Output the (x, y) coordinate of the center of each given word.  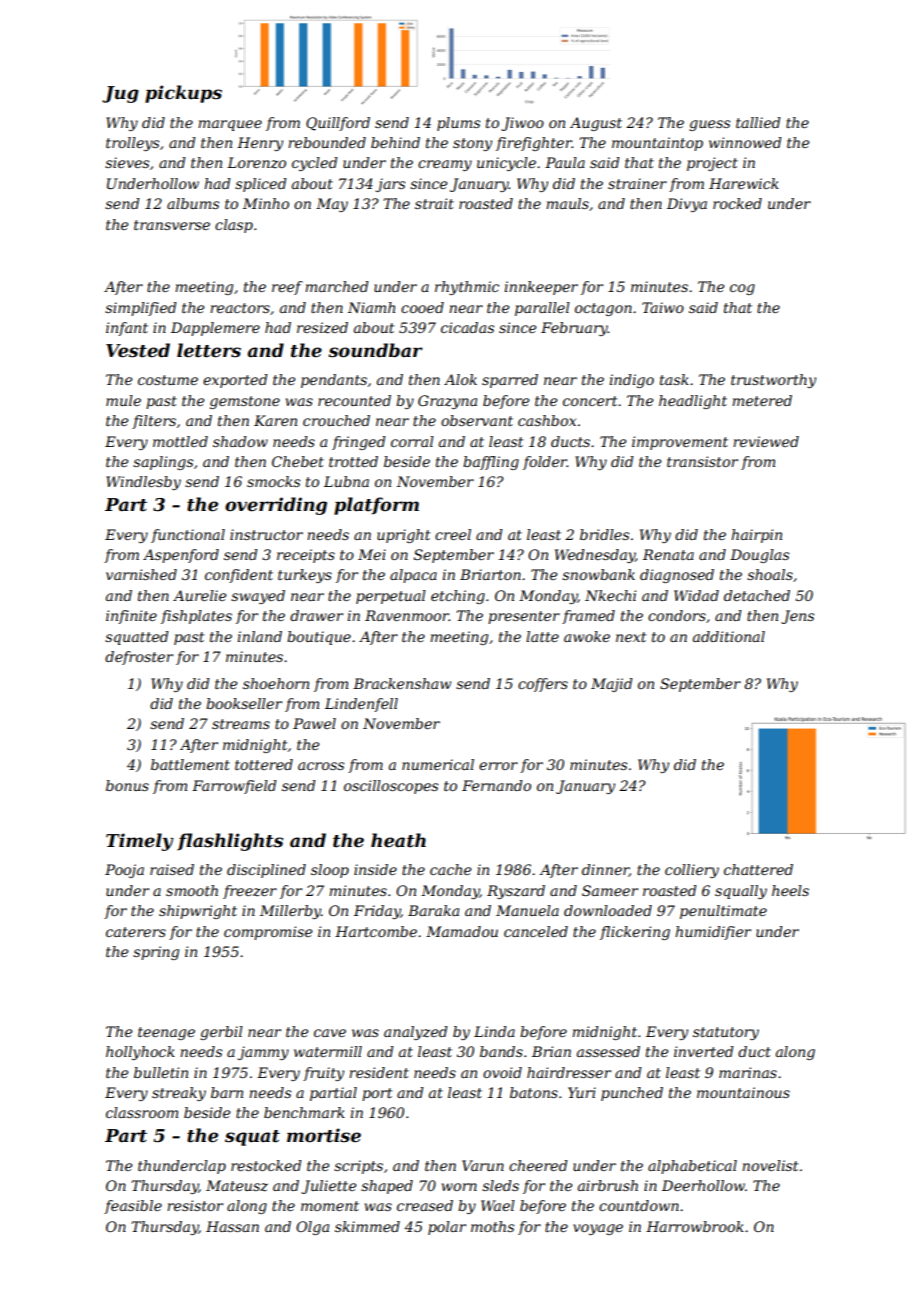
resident (379, 1072)
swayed (258, 597)
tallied (758, 122)
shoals (770, 574)
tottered (264, 764)
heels (790, 890)
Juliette (329, 1187)
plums (458, 124)
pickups (183, 94)
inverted (704, 1051)
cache (451, 869)
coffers (543, 685)
